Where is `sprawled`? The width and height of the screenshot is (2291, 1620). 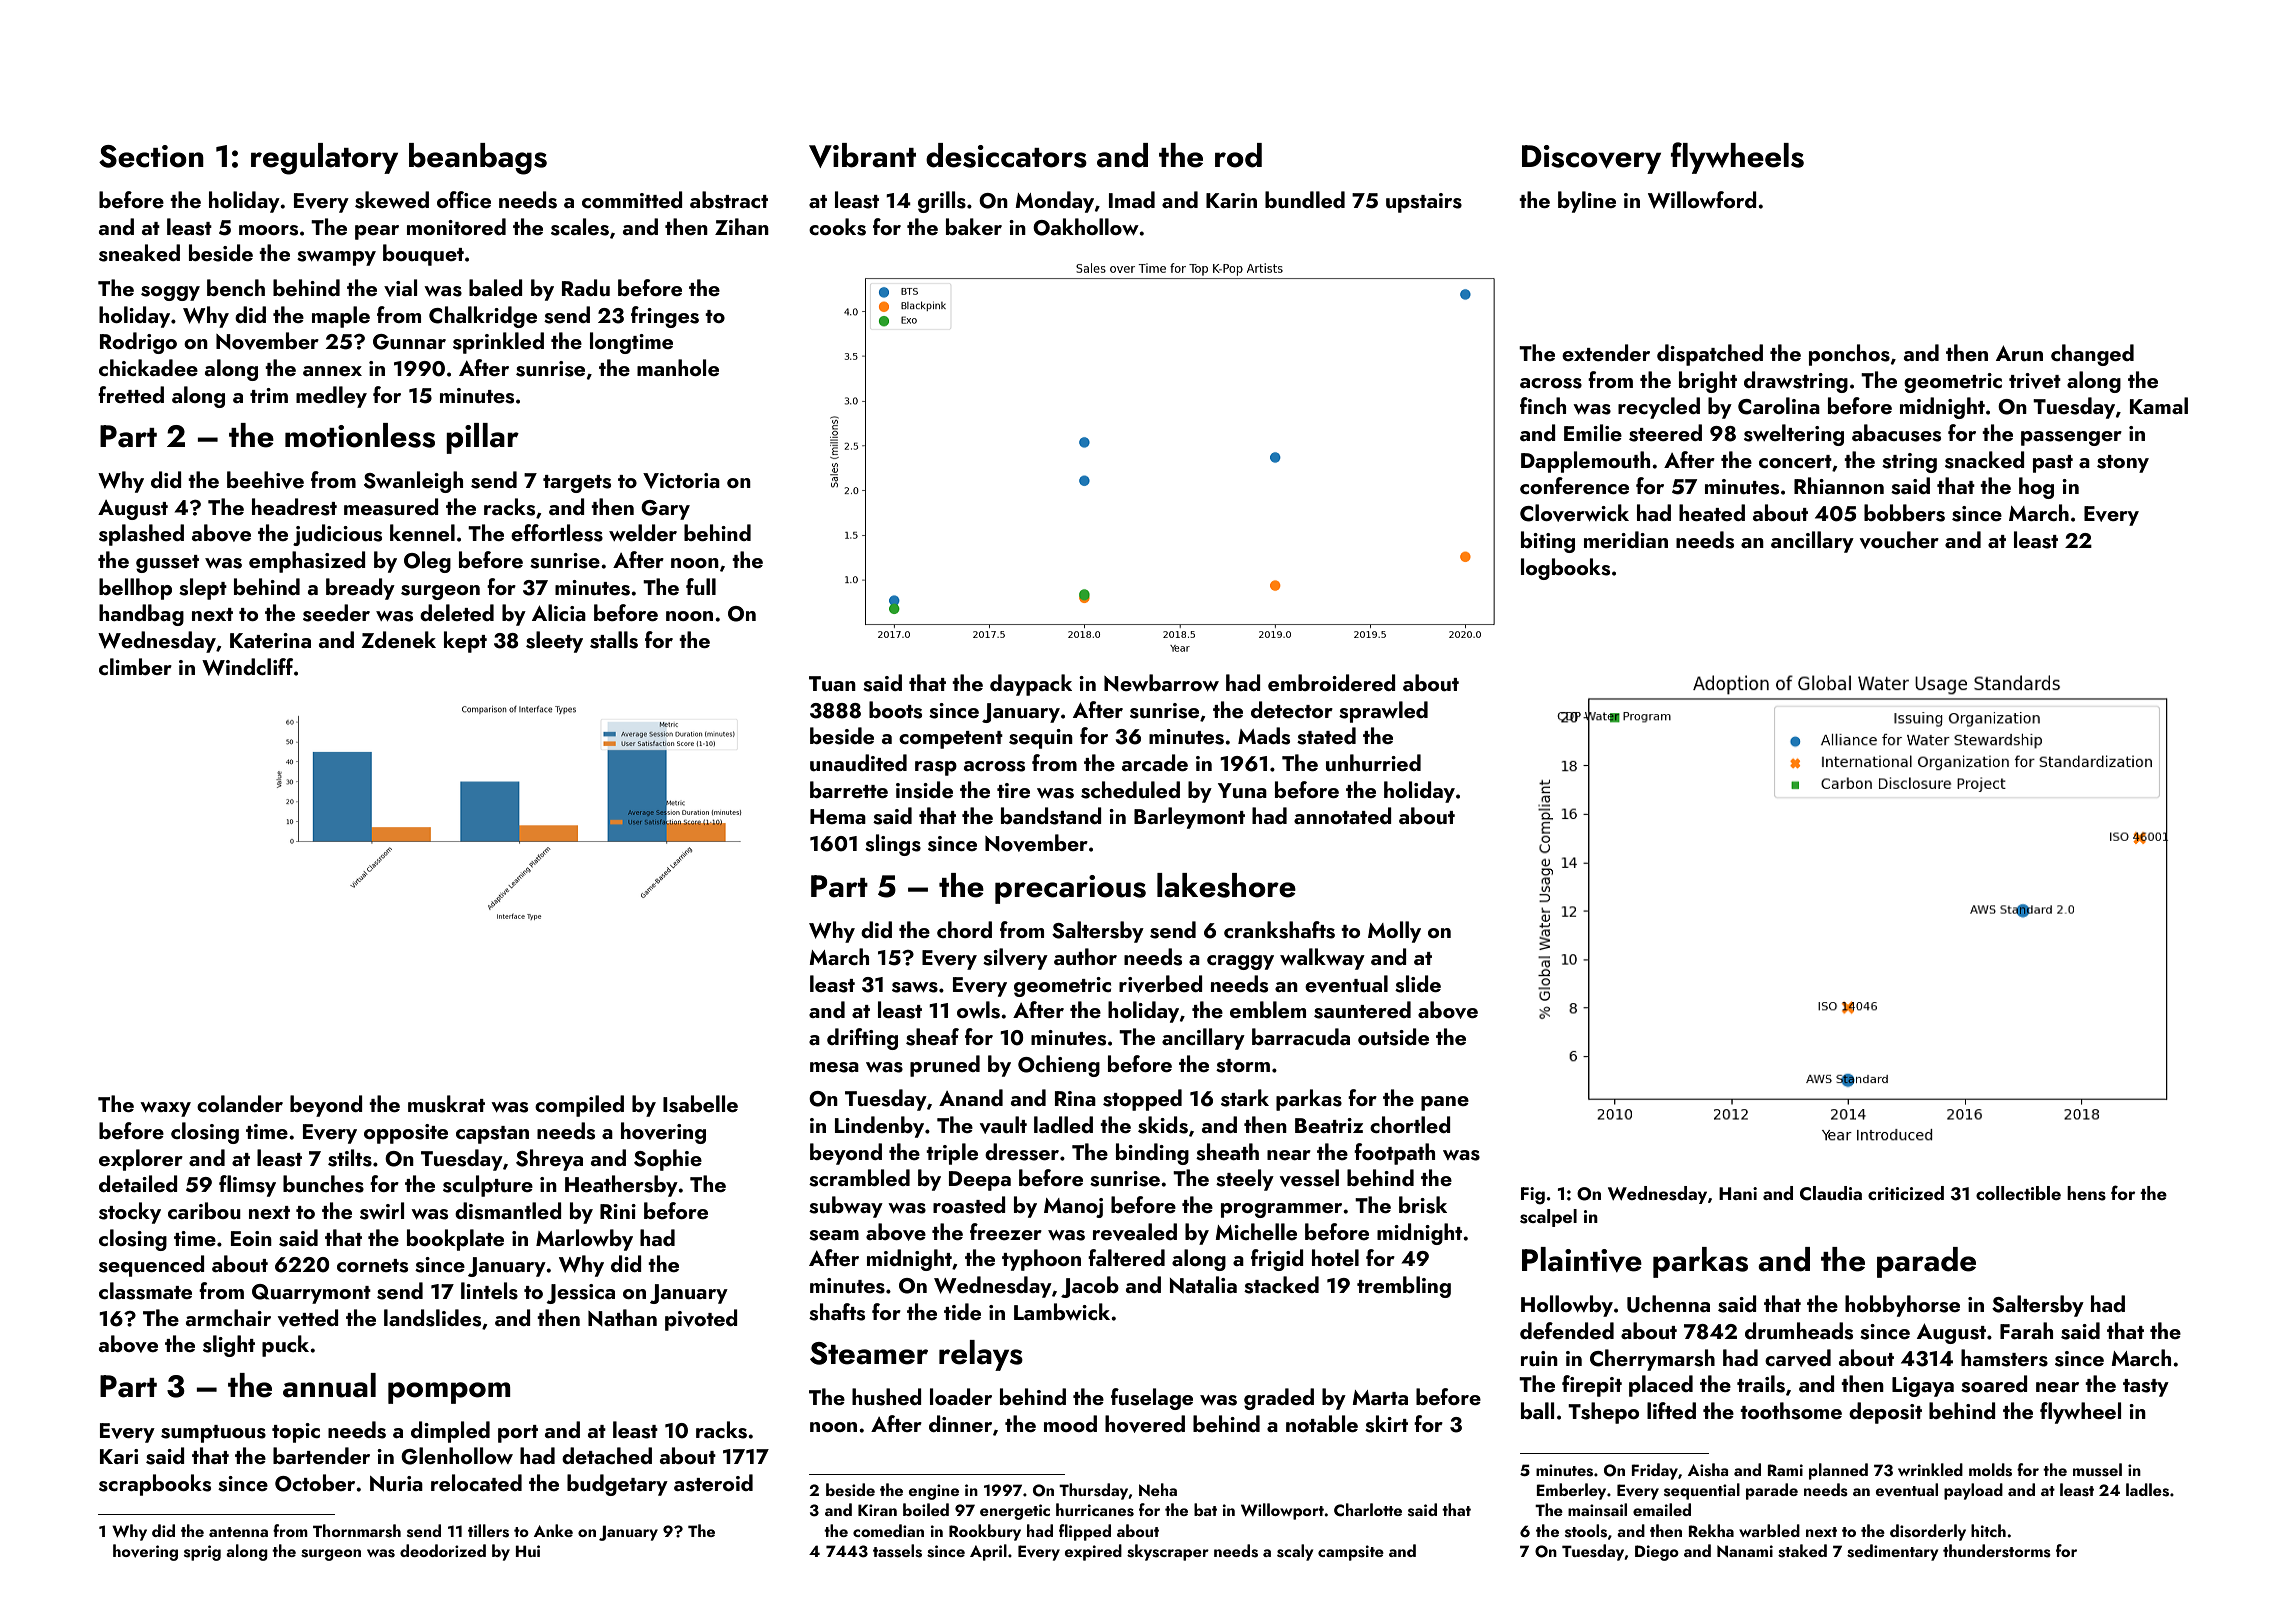
sprawled is located at coordinates (1383, 712).
